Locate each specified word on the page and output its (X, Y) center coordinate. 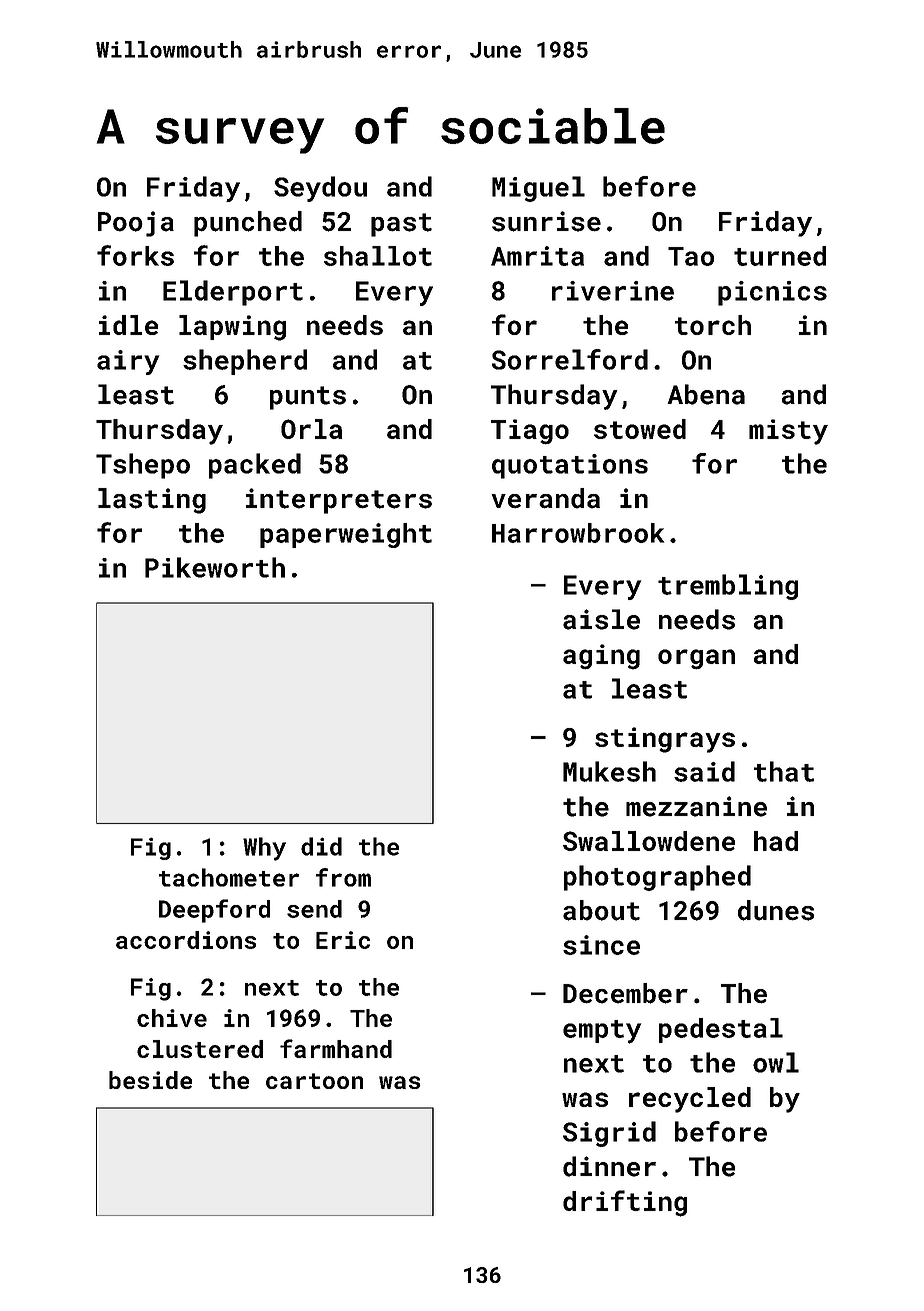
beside (150, 1080)
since (601, 945)
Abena (706, 394)
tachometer (229, 877)
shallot (378, 256)
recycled (690, 1100)
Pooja (136, 224)
